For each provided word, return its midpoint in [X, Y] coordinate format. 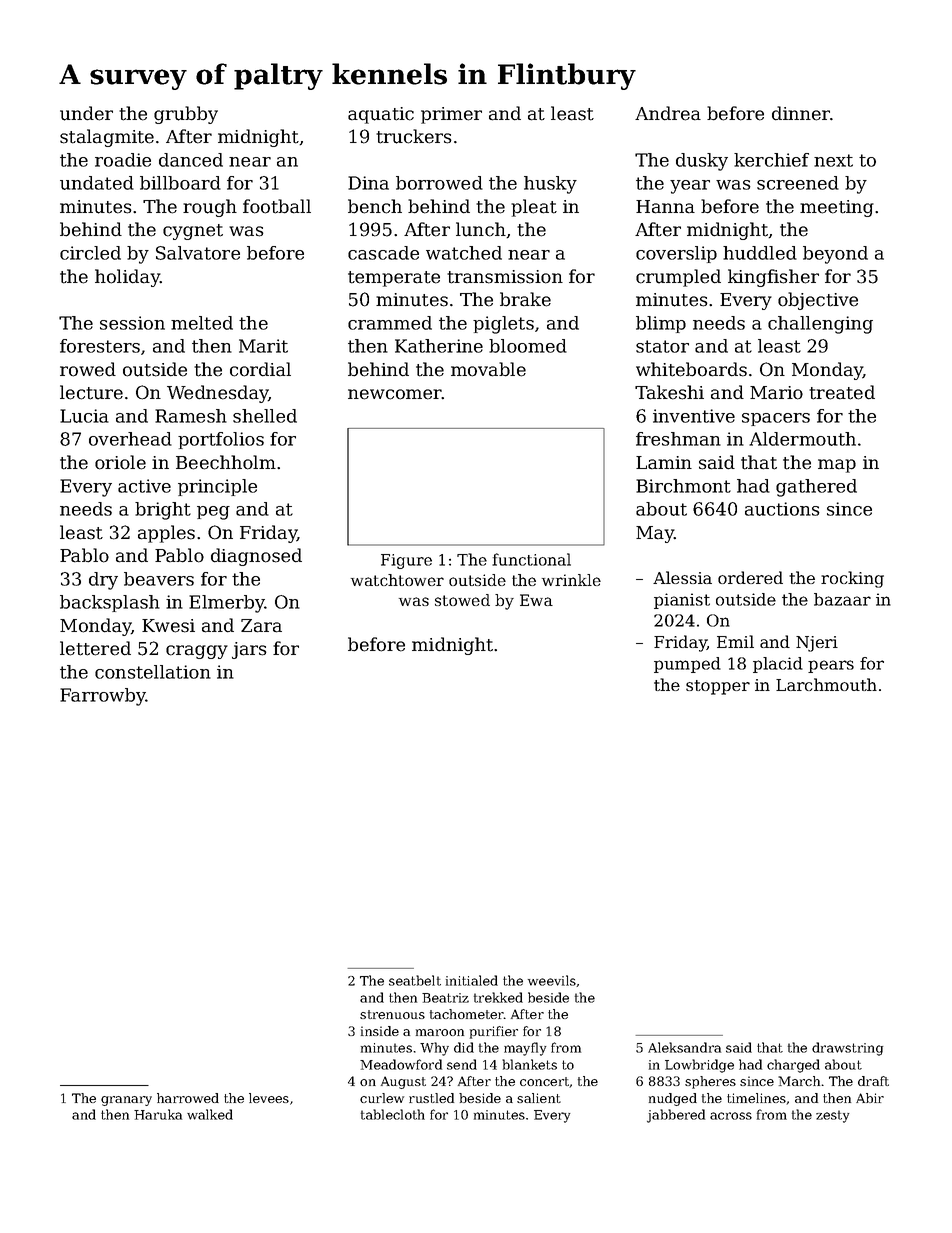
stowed [462, 600]
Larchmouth [826, 684]
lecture [91, 392]
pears [831, 666]
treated [842, 392]
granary [126, 1101]
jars [249, 650]
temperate [394, 279]
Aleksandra [684, 1047]
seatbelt [415, 980]
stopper [718, 687]
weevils [552, 980]
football [277, 206]
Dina [368, 183]
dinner [801, 113]
